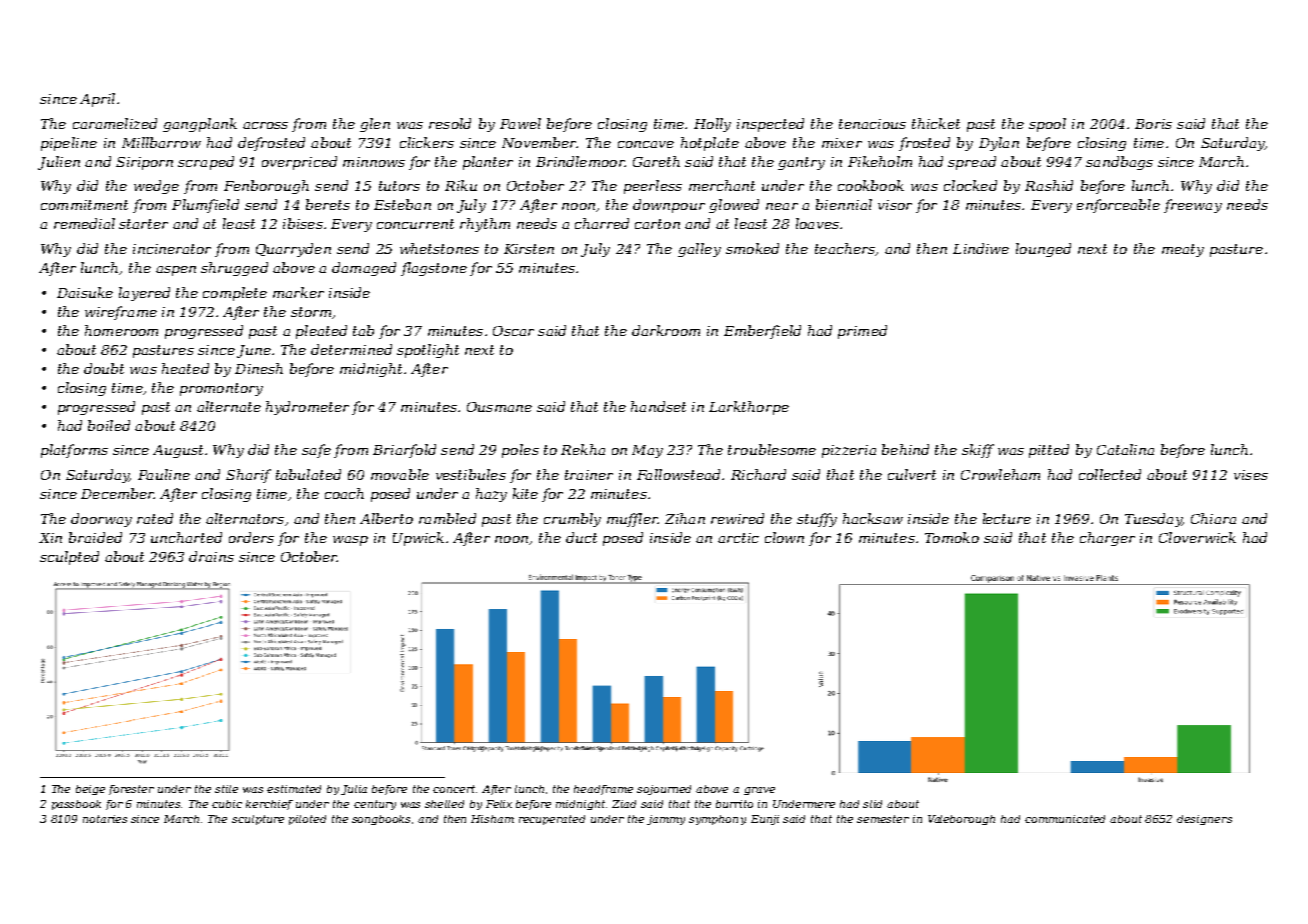 This screenshot has height=924, width=1308. Describe the element at coordinates (455, 789) in the screenshot. I see `concert` at that location.
